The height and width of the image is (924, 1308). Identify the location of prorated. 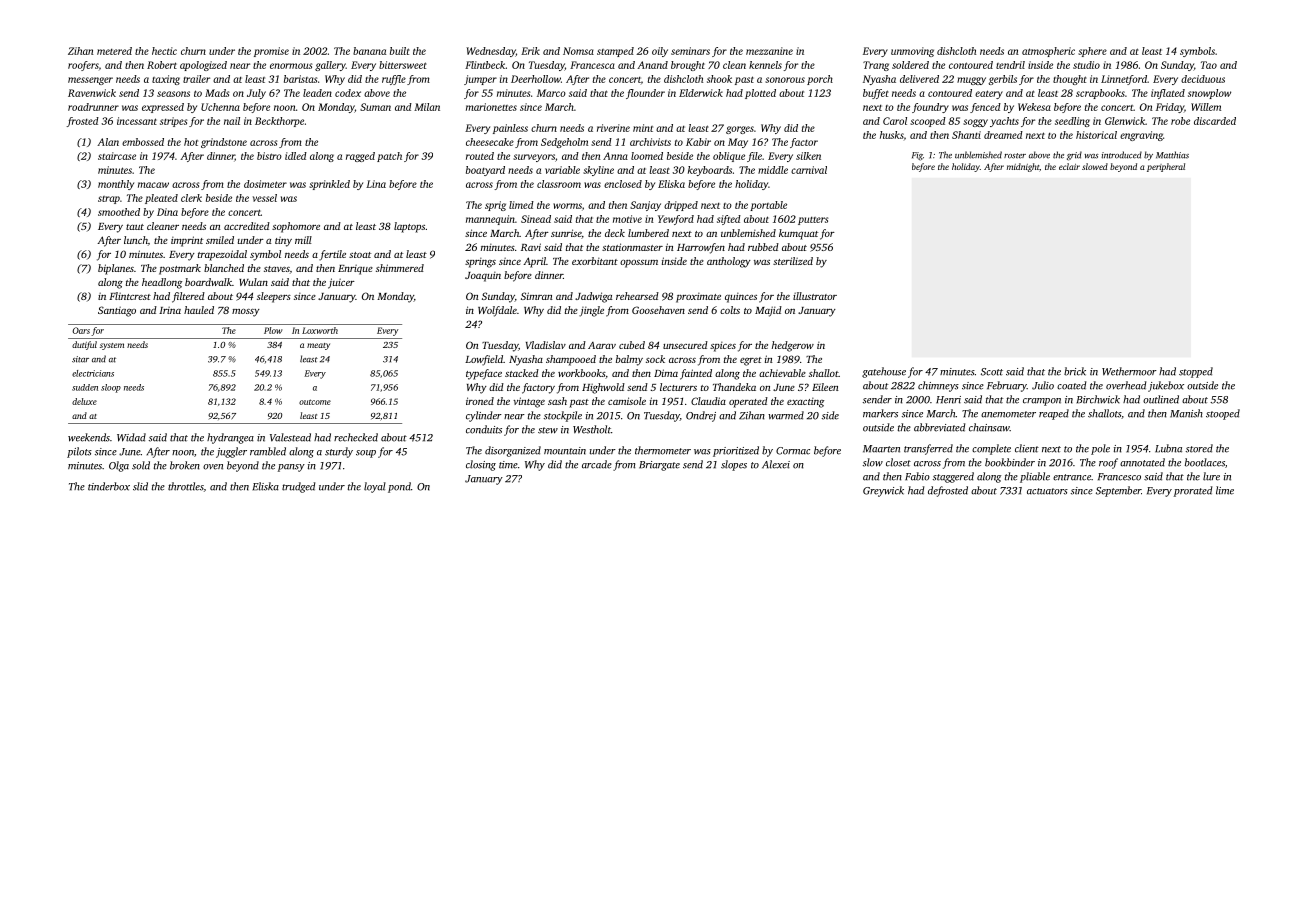
(1193, 491).
